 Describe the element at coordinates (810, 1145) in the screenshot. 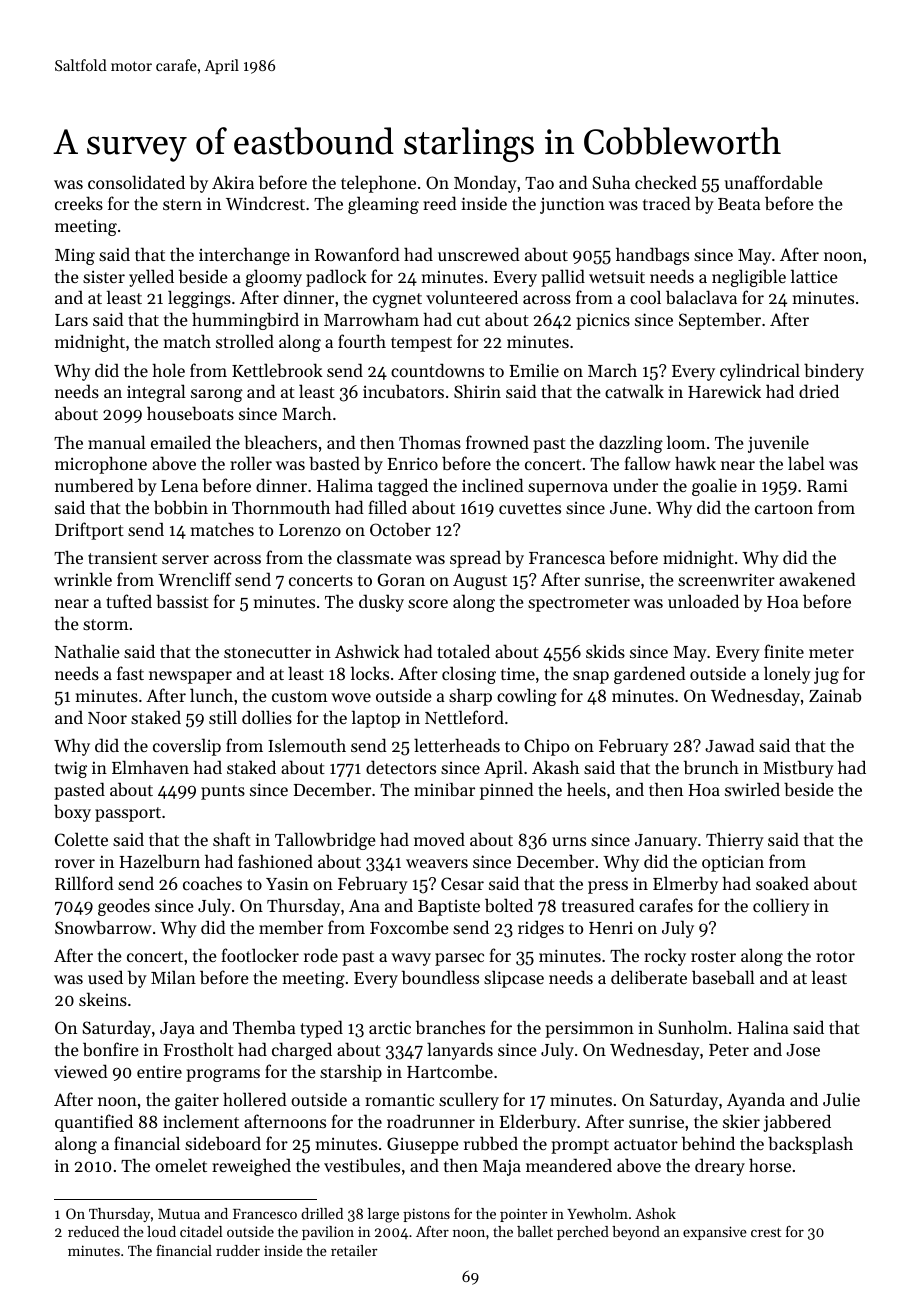

I see `backsplash` at that location.
